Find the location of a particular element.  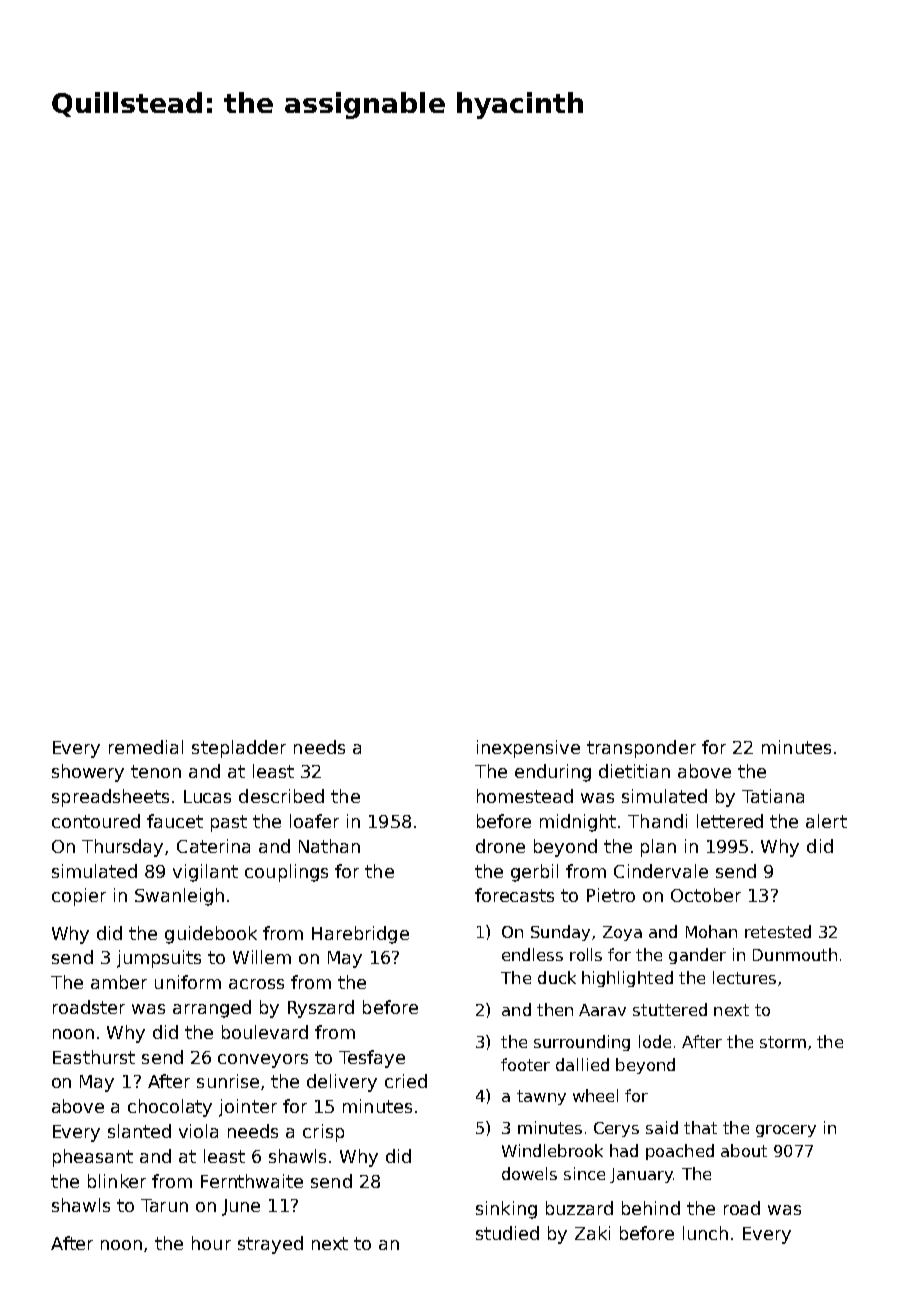

showery is located at coordinates (88, 773).
